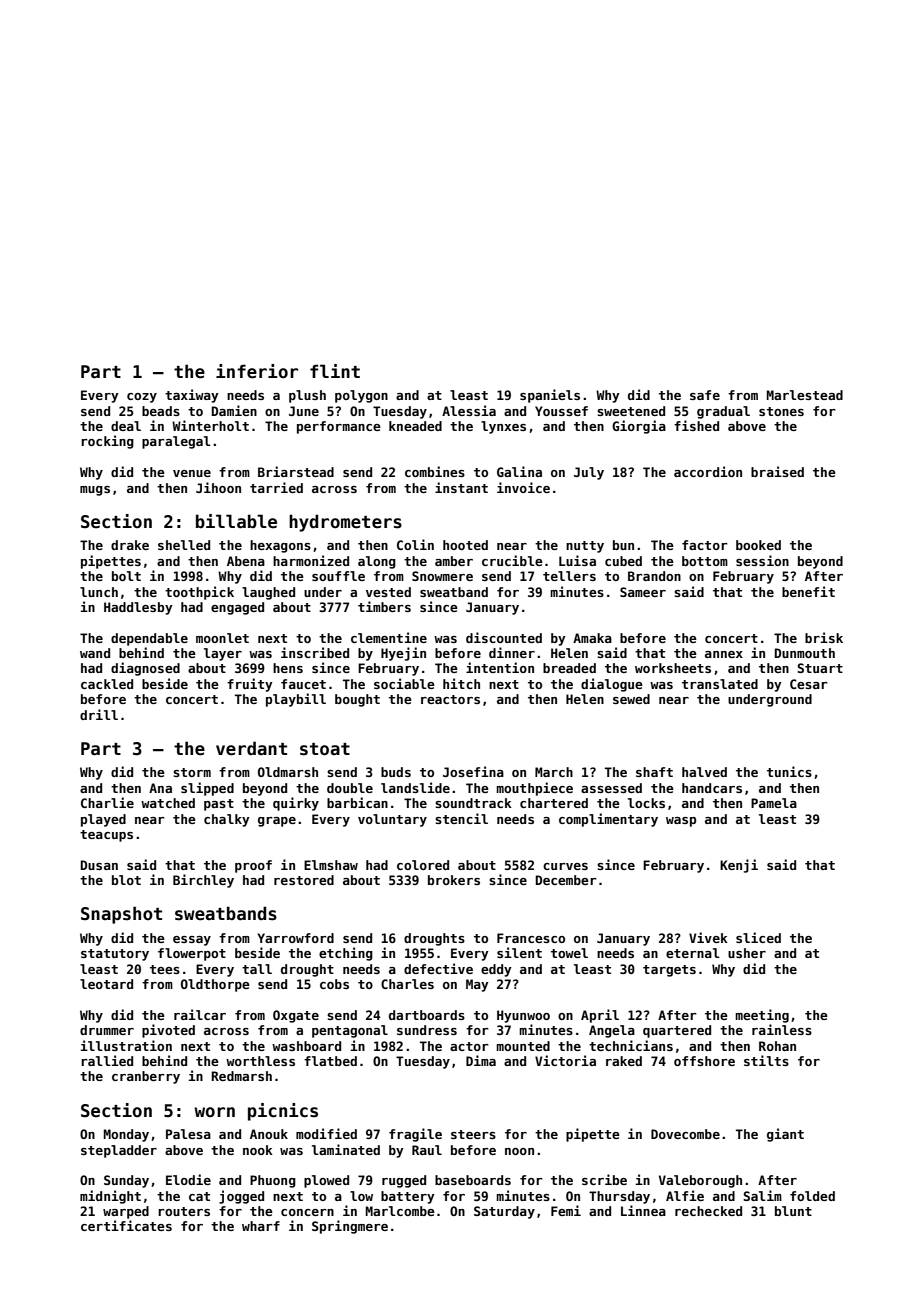 The height and width of the document is (1308, 924). What do you see at coordinates (241, 1197) in the document?
I see `jogged` at bounding box center [241, 1197].
